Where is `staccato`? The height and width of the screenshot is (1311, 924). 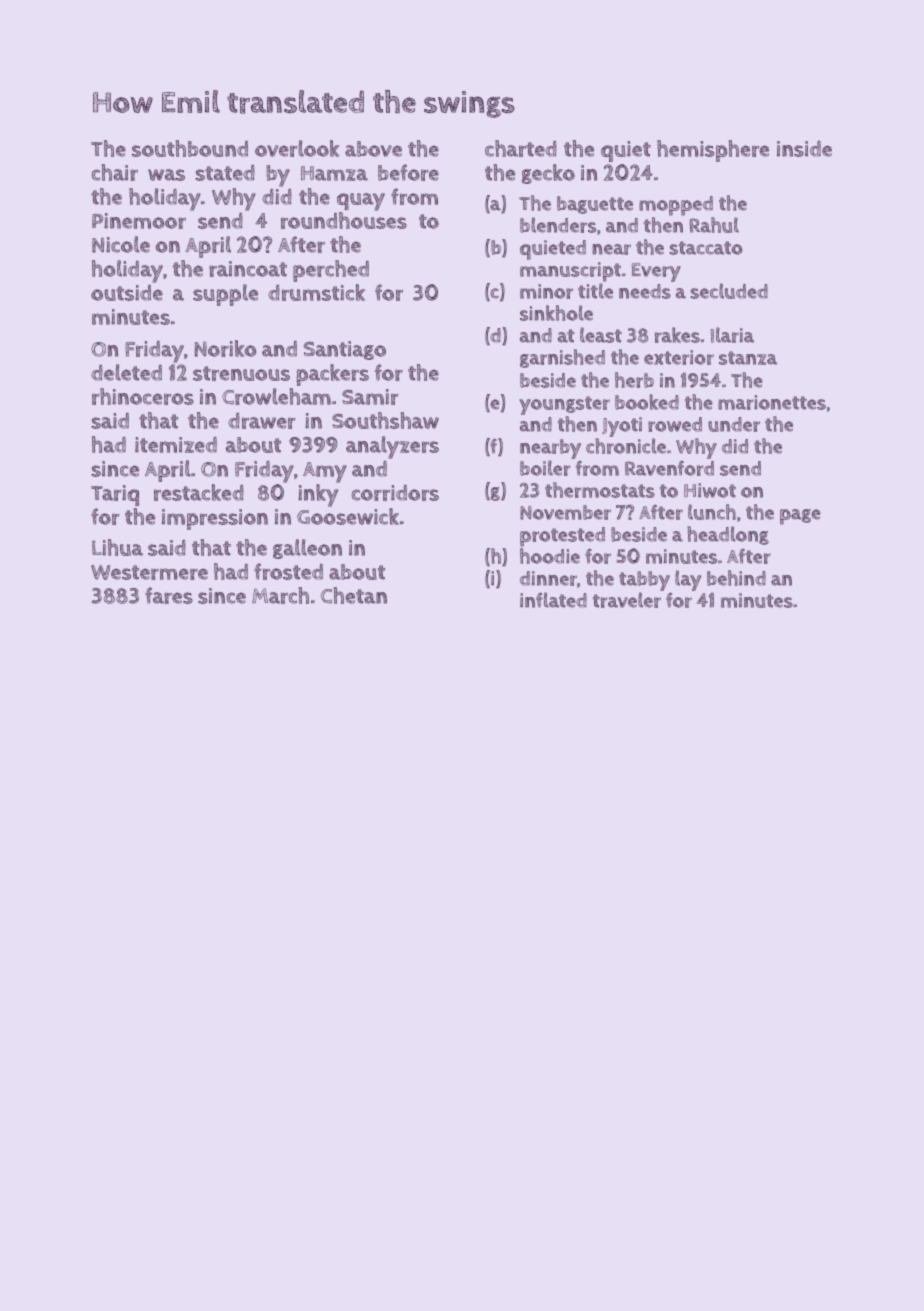
staccato is located at coordinates (706, 248).
